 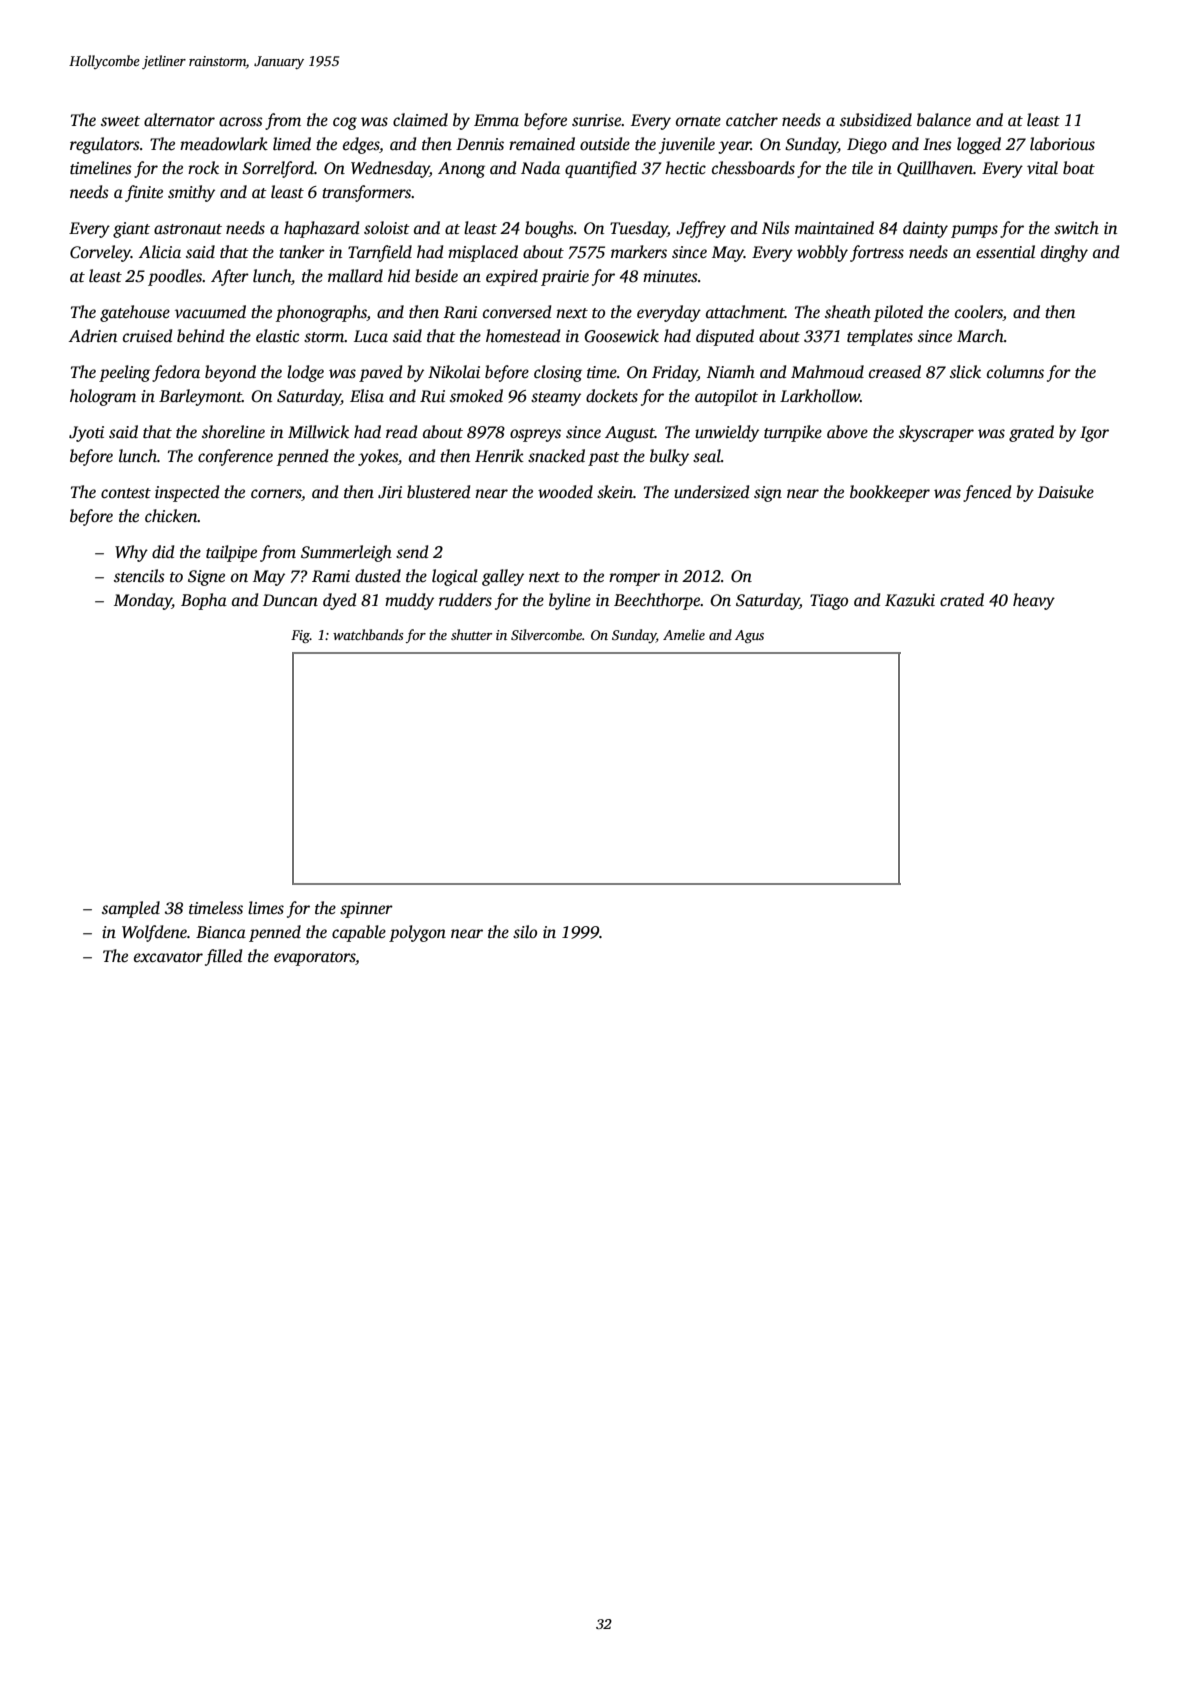 What do you see at coordinates (131, 909) in the screenshot?
I see `sampled` at bounding box center [131, 909].
